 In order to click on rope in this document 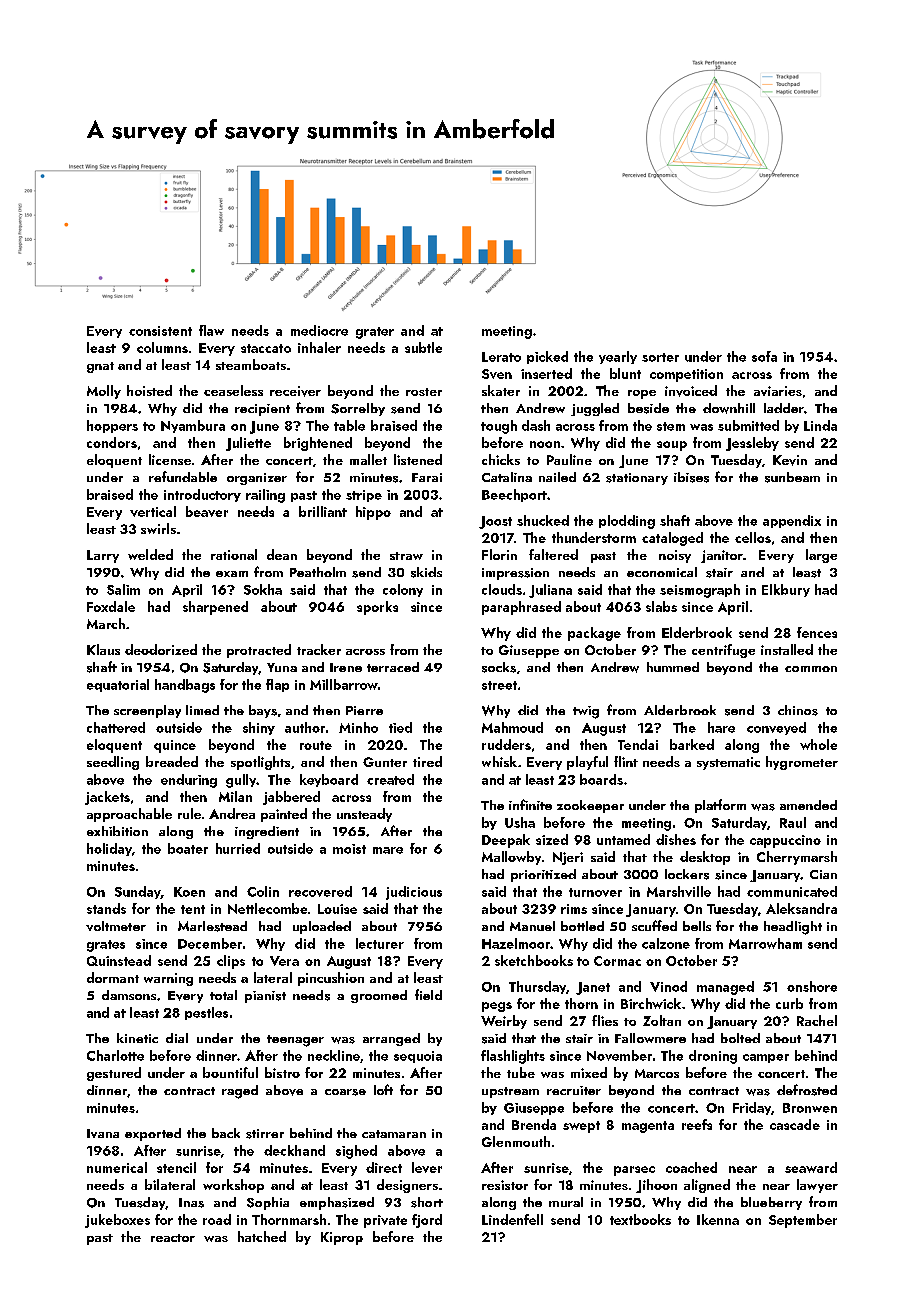, I will do `click(642, 394)`.
